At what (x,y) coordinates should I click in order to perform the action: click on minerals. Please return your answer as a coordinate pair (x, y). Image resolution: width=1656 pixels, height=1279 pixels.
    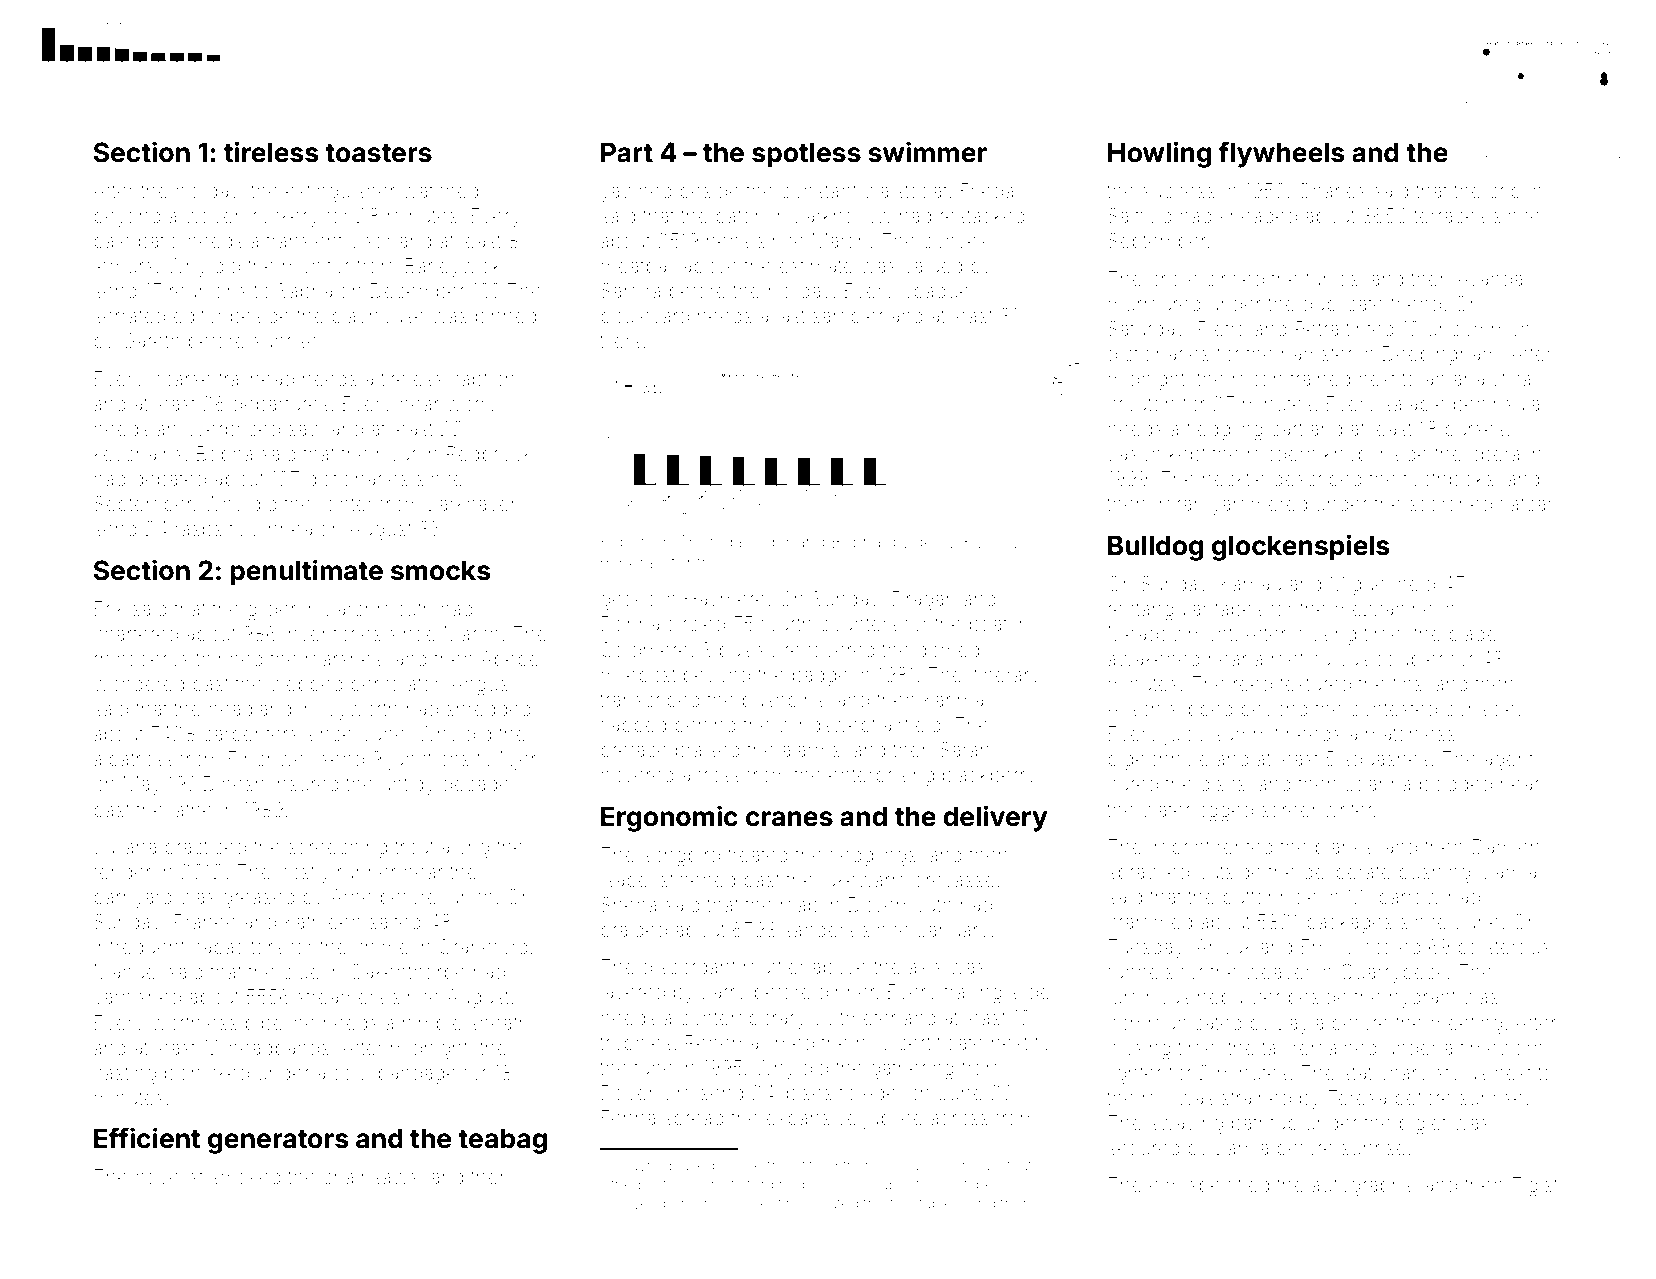
    Looking at the image, I should click on (633, 562).
